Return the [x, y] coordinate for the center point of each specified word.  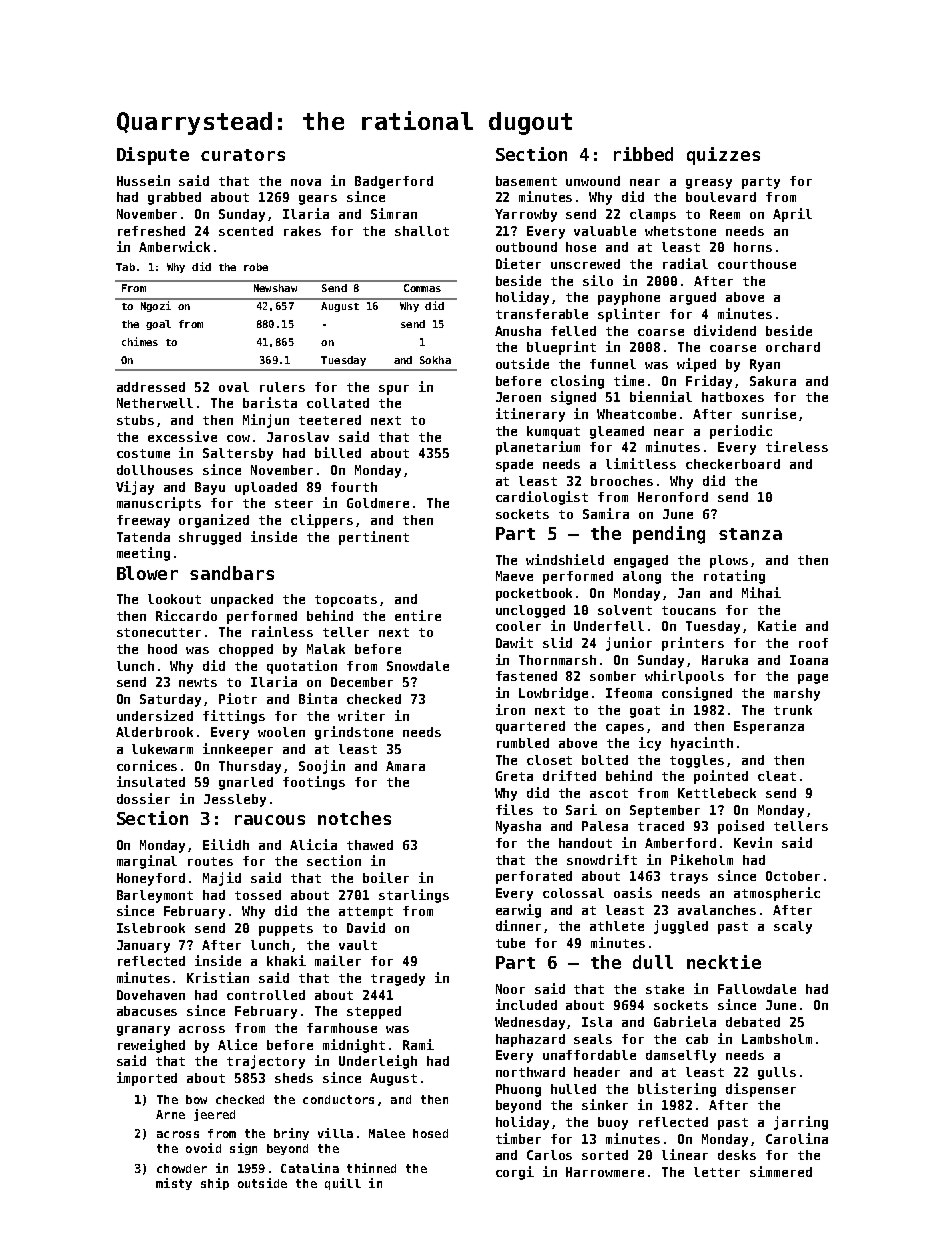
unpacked [242, 600]
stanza [750, 534]
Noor [510, 989]
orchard [793, 347]
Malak [326, 649]
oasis [633, 892]
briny [291, 1134]
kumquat [553, 432]
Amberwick [174, 246]
